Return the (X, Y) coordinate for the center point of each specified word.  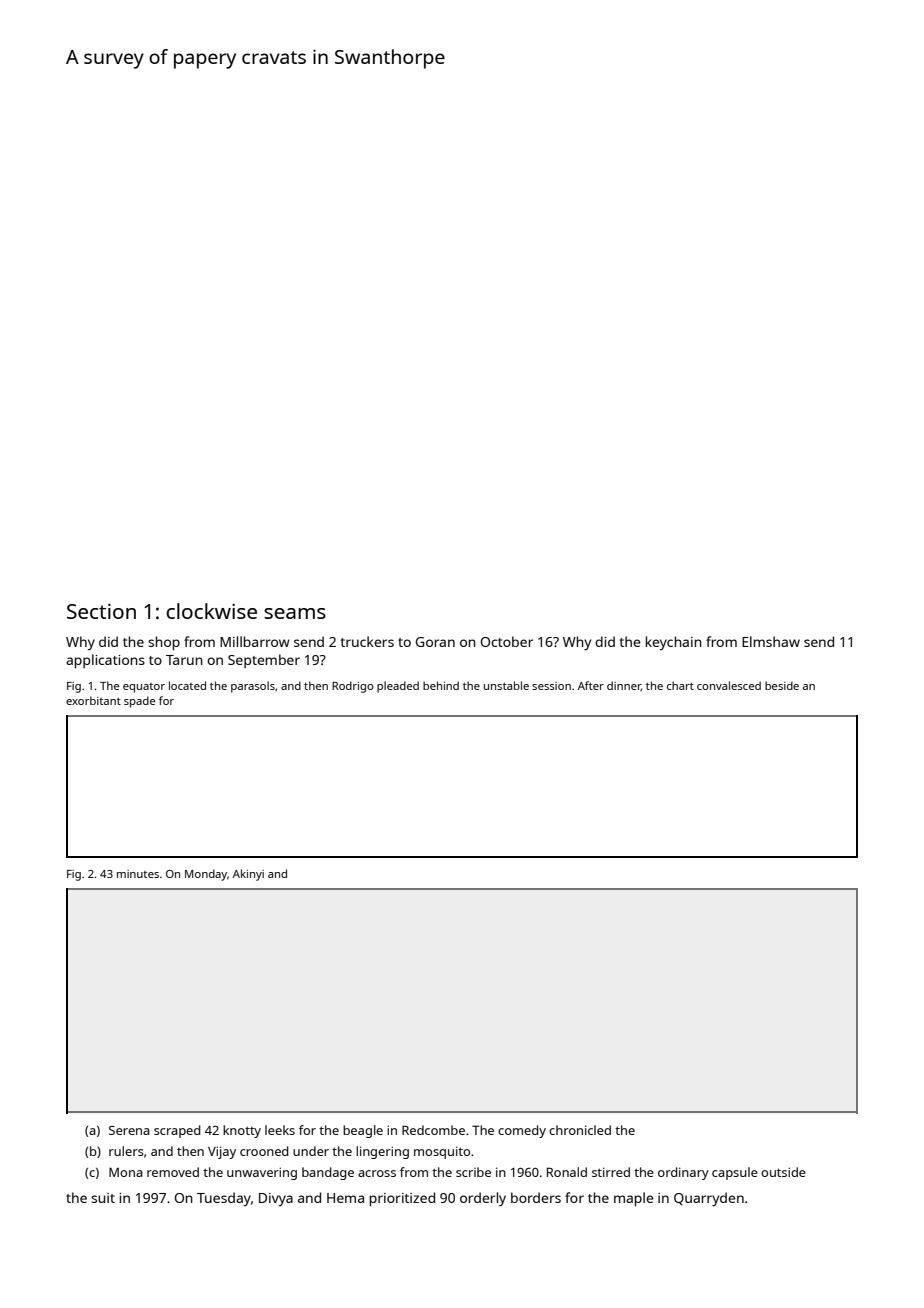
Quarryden (709, 1199)
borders (536, 1197)
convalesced (729, 685)
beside (782, 685)
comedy (522, 1131)
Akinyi (248, 875)
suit (103, 1198)
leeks (280, 1130)
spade (139, 702)
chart (680, 685)
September (264, 661)
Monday (206, 875)
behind (441, 685)
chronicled (580, 1130)
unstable (506, 685)
